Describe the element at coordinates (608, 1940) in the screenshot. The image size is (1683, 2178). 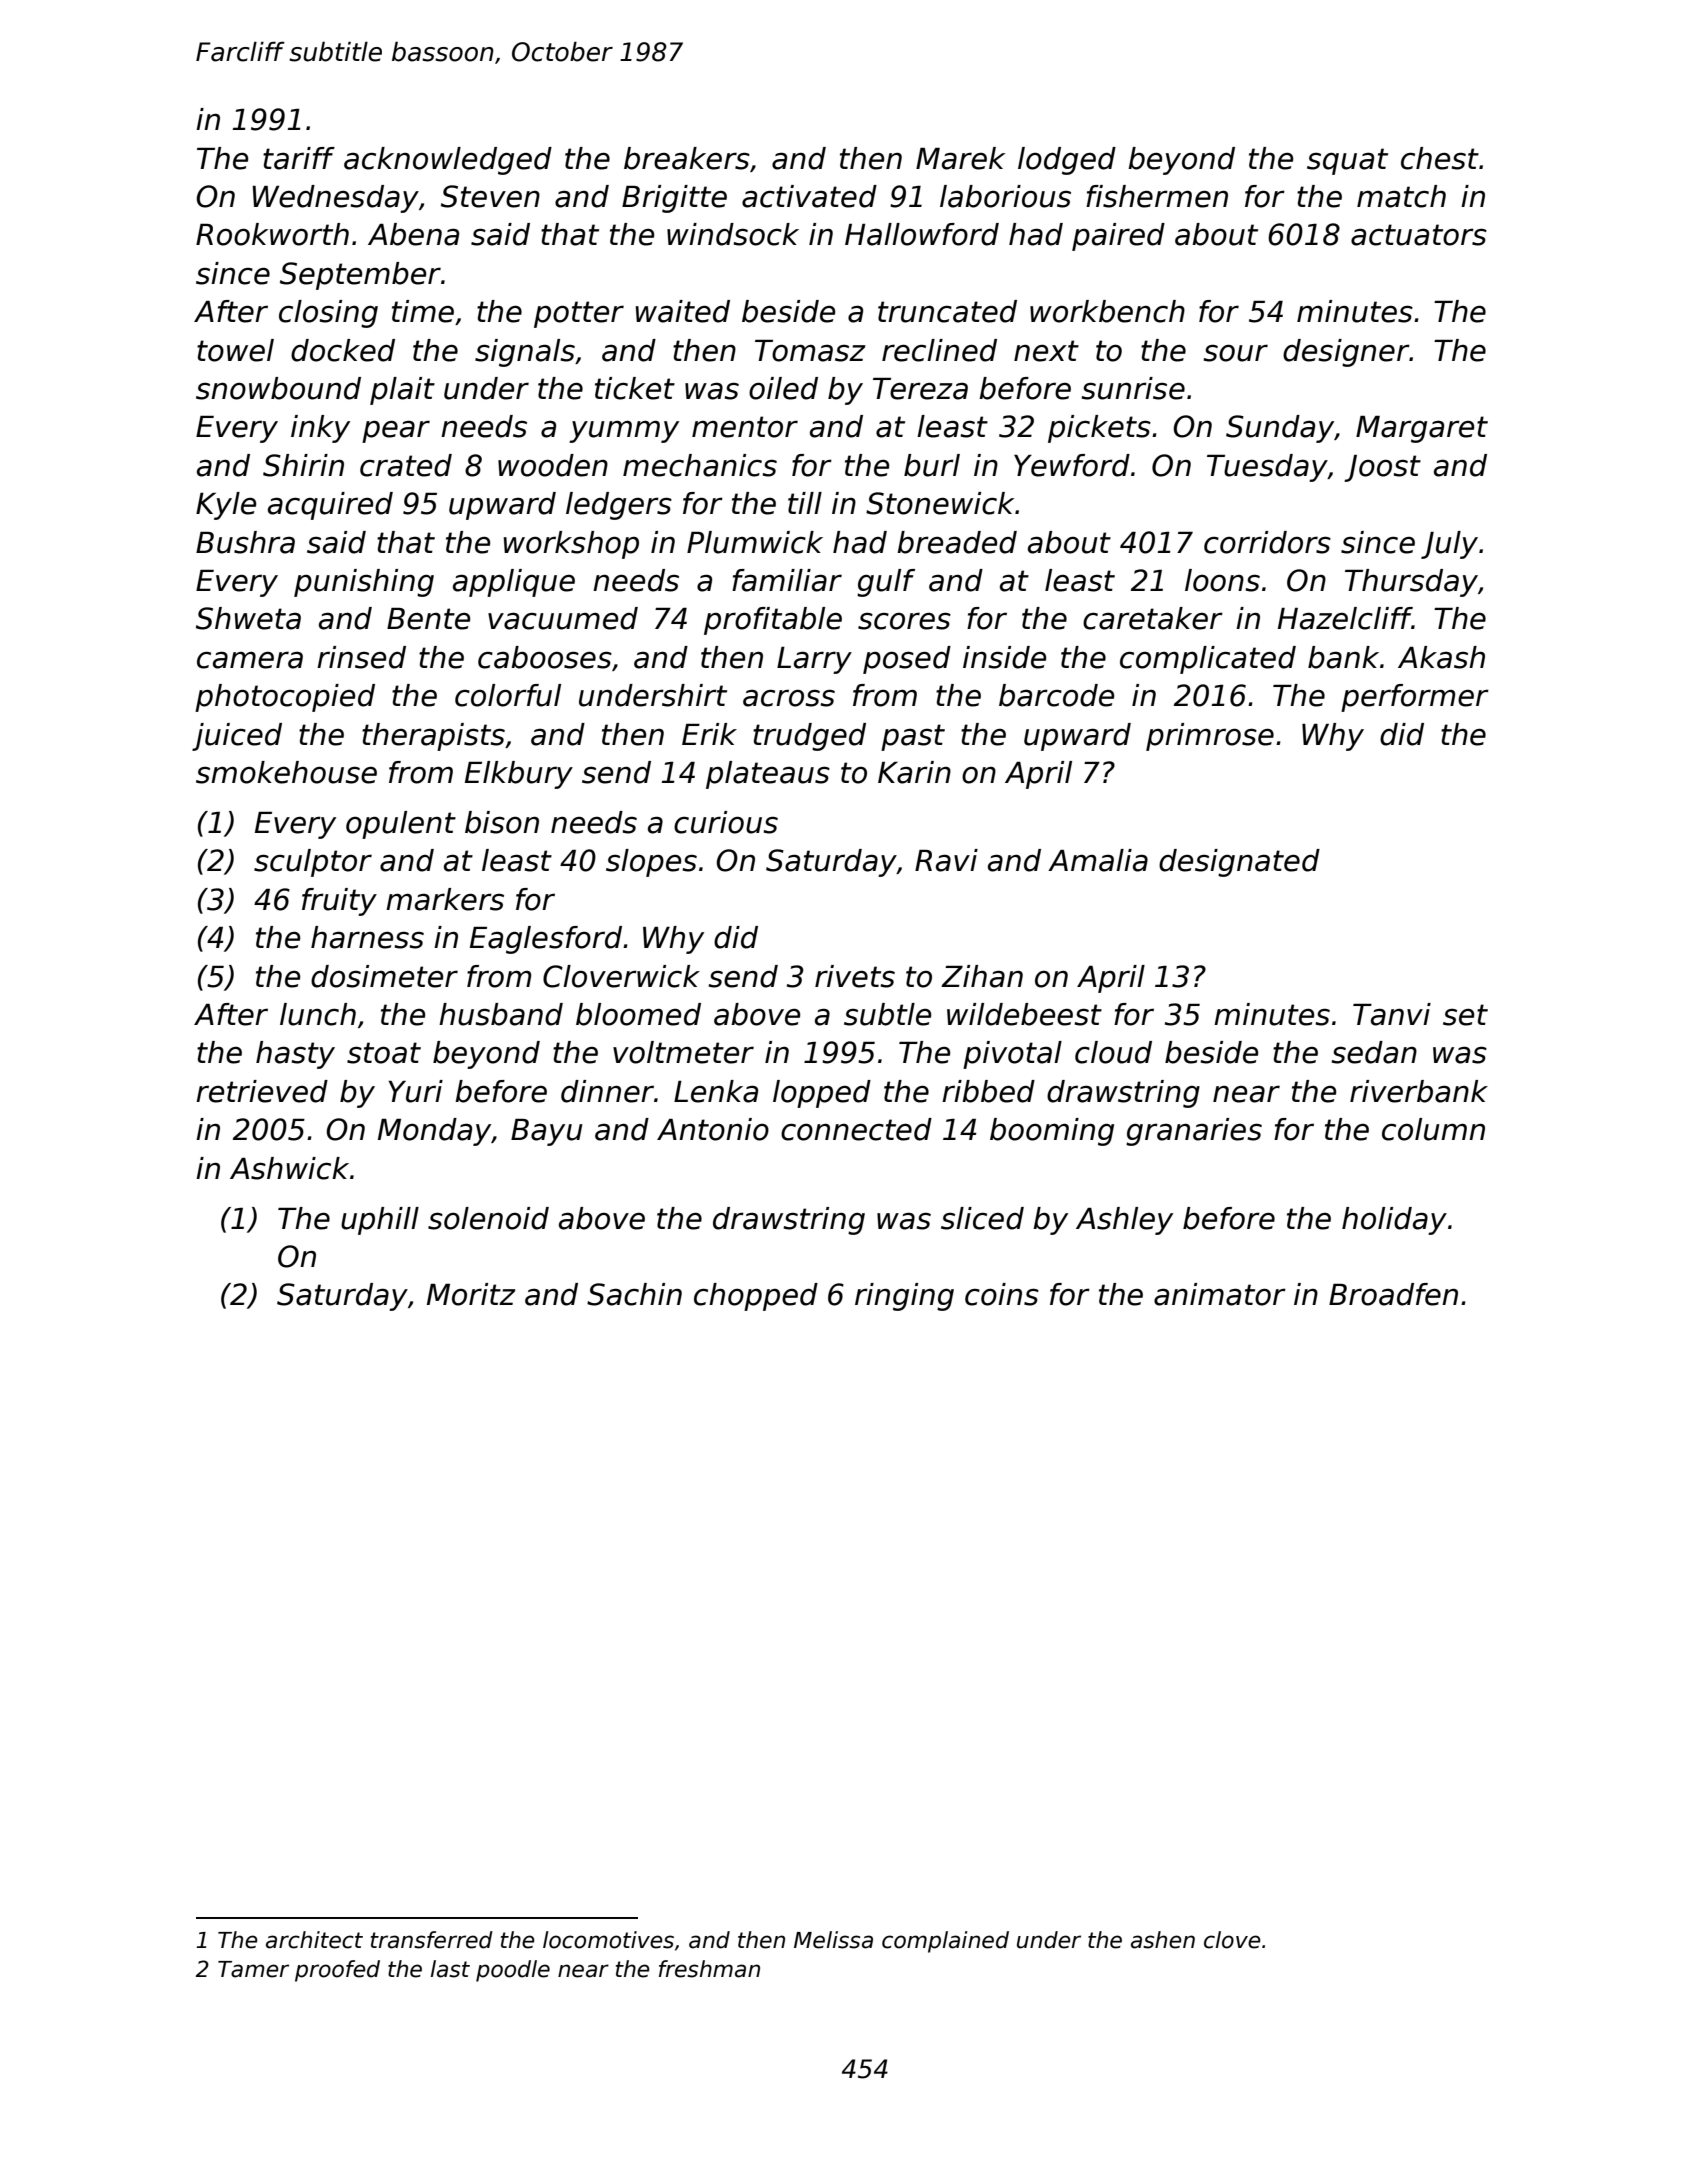
I see `locomotives` at that location.
